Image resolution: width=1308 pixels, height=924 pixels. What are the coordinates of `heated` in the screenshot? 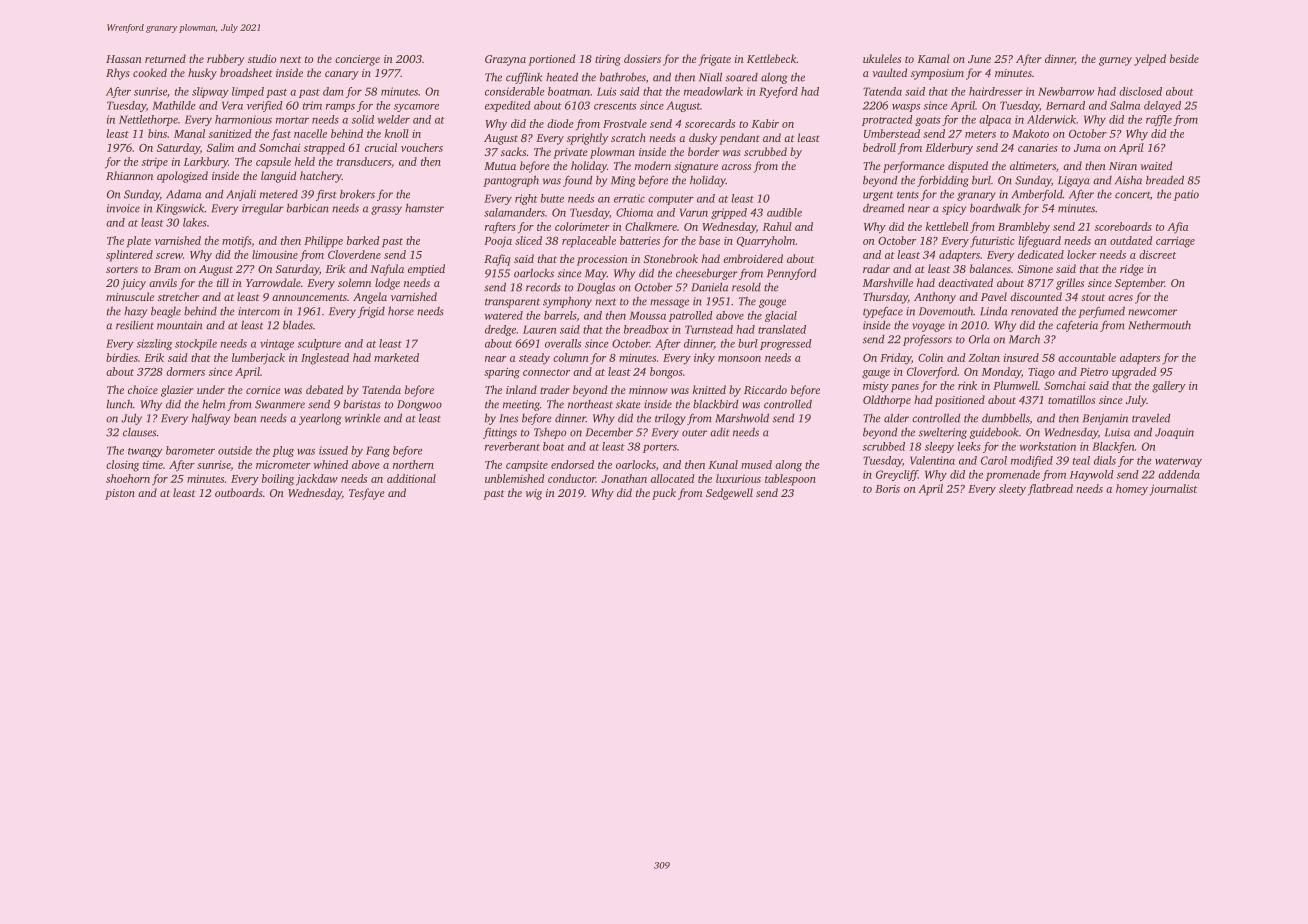 It's located at (562, 77).
